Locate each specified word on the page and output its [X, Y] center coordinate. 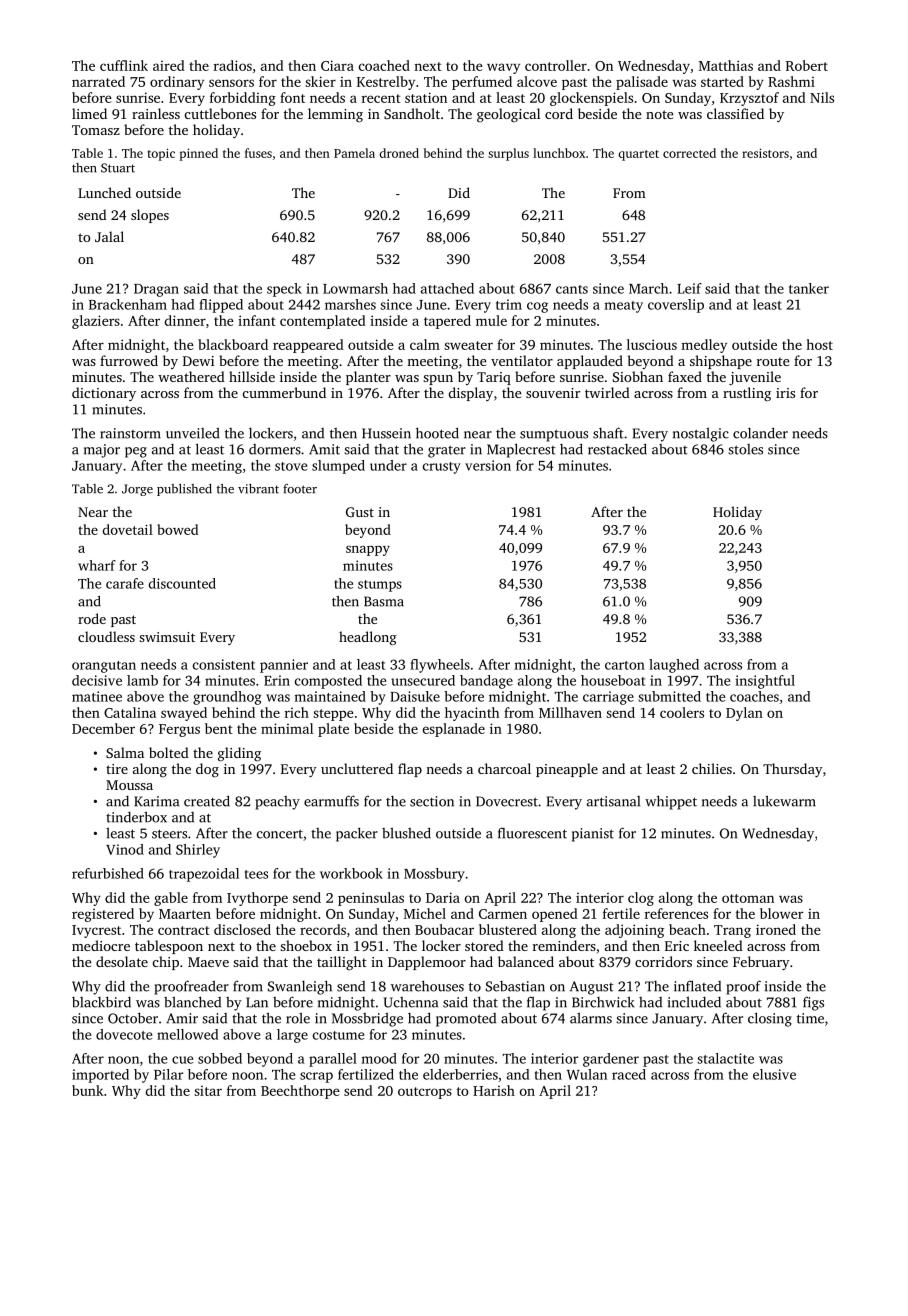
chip [166, 963]
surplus [508, 154]
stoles [745, 449]
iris [785, 393]
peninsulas [371, 899]
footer [300, 489]
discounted [182, 583]
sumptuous [554, 435]
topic [161, 154]
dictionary [104, 394]
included [694, 1002]
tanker [809, 288]
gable [171, 899]
